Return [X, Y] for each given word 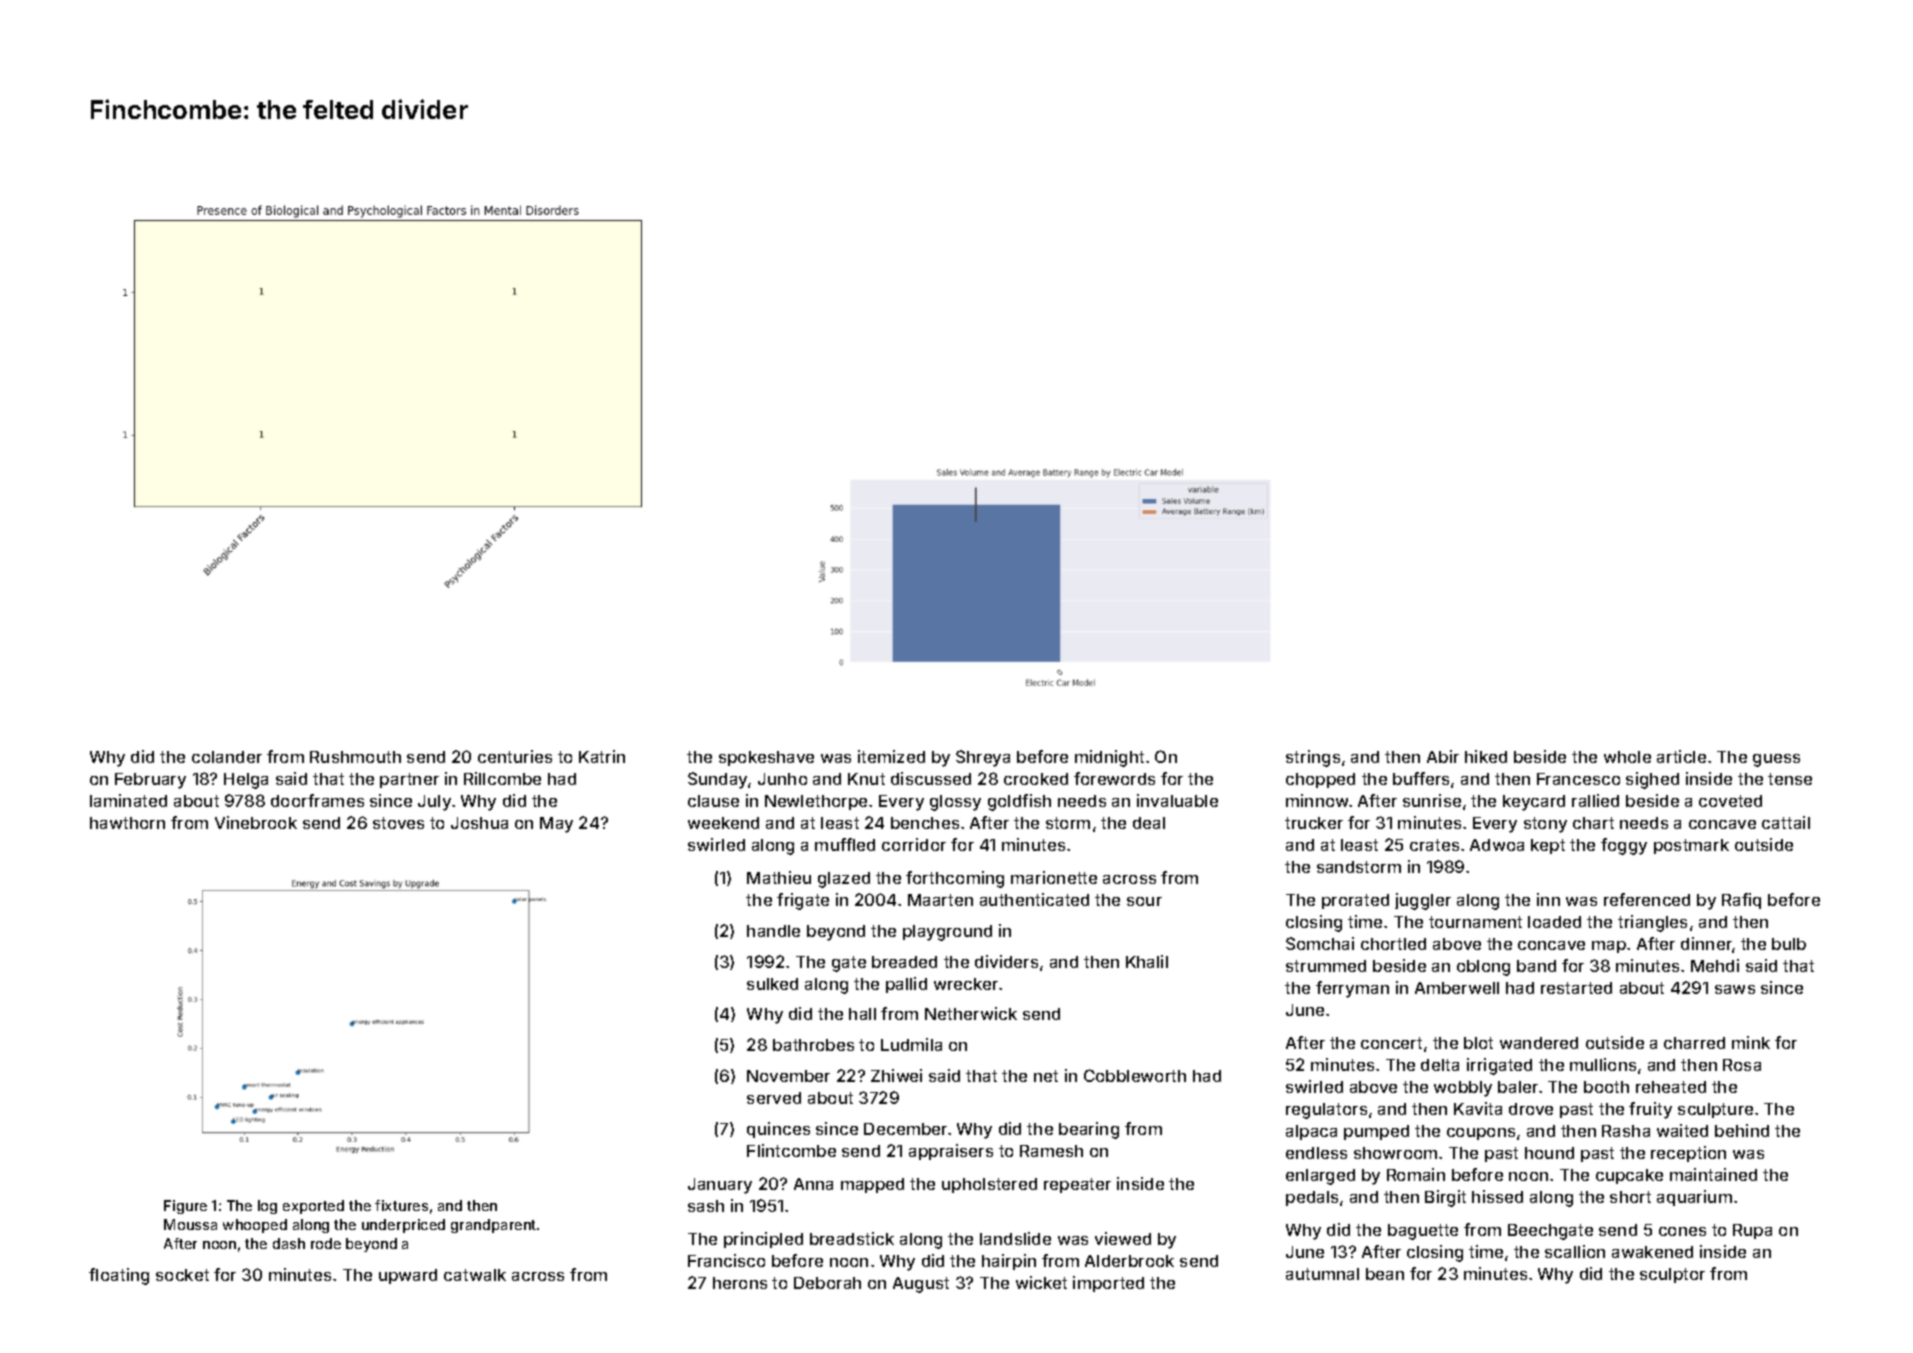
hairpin [1009, 1262]
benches [925, 823]
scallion [1575, 1251]
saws [1735, 989]
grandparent [493, 1226]
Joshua [479, 823]
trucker [1314, 823]
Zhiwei [896, 1075]
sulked [772, 984]
